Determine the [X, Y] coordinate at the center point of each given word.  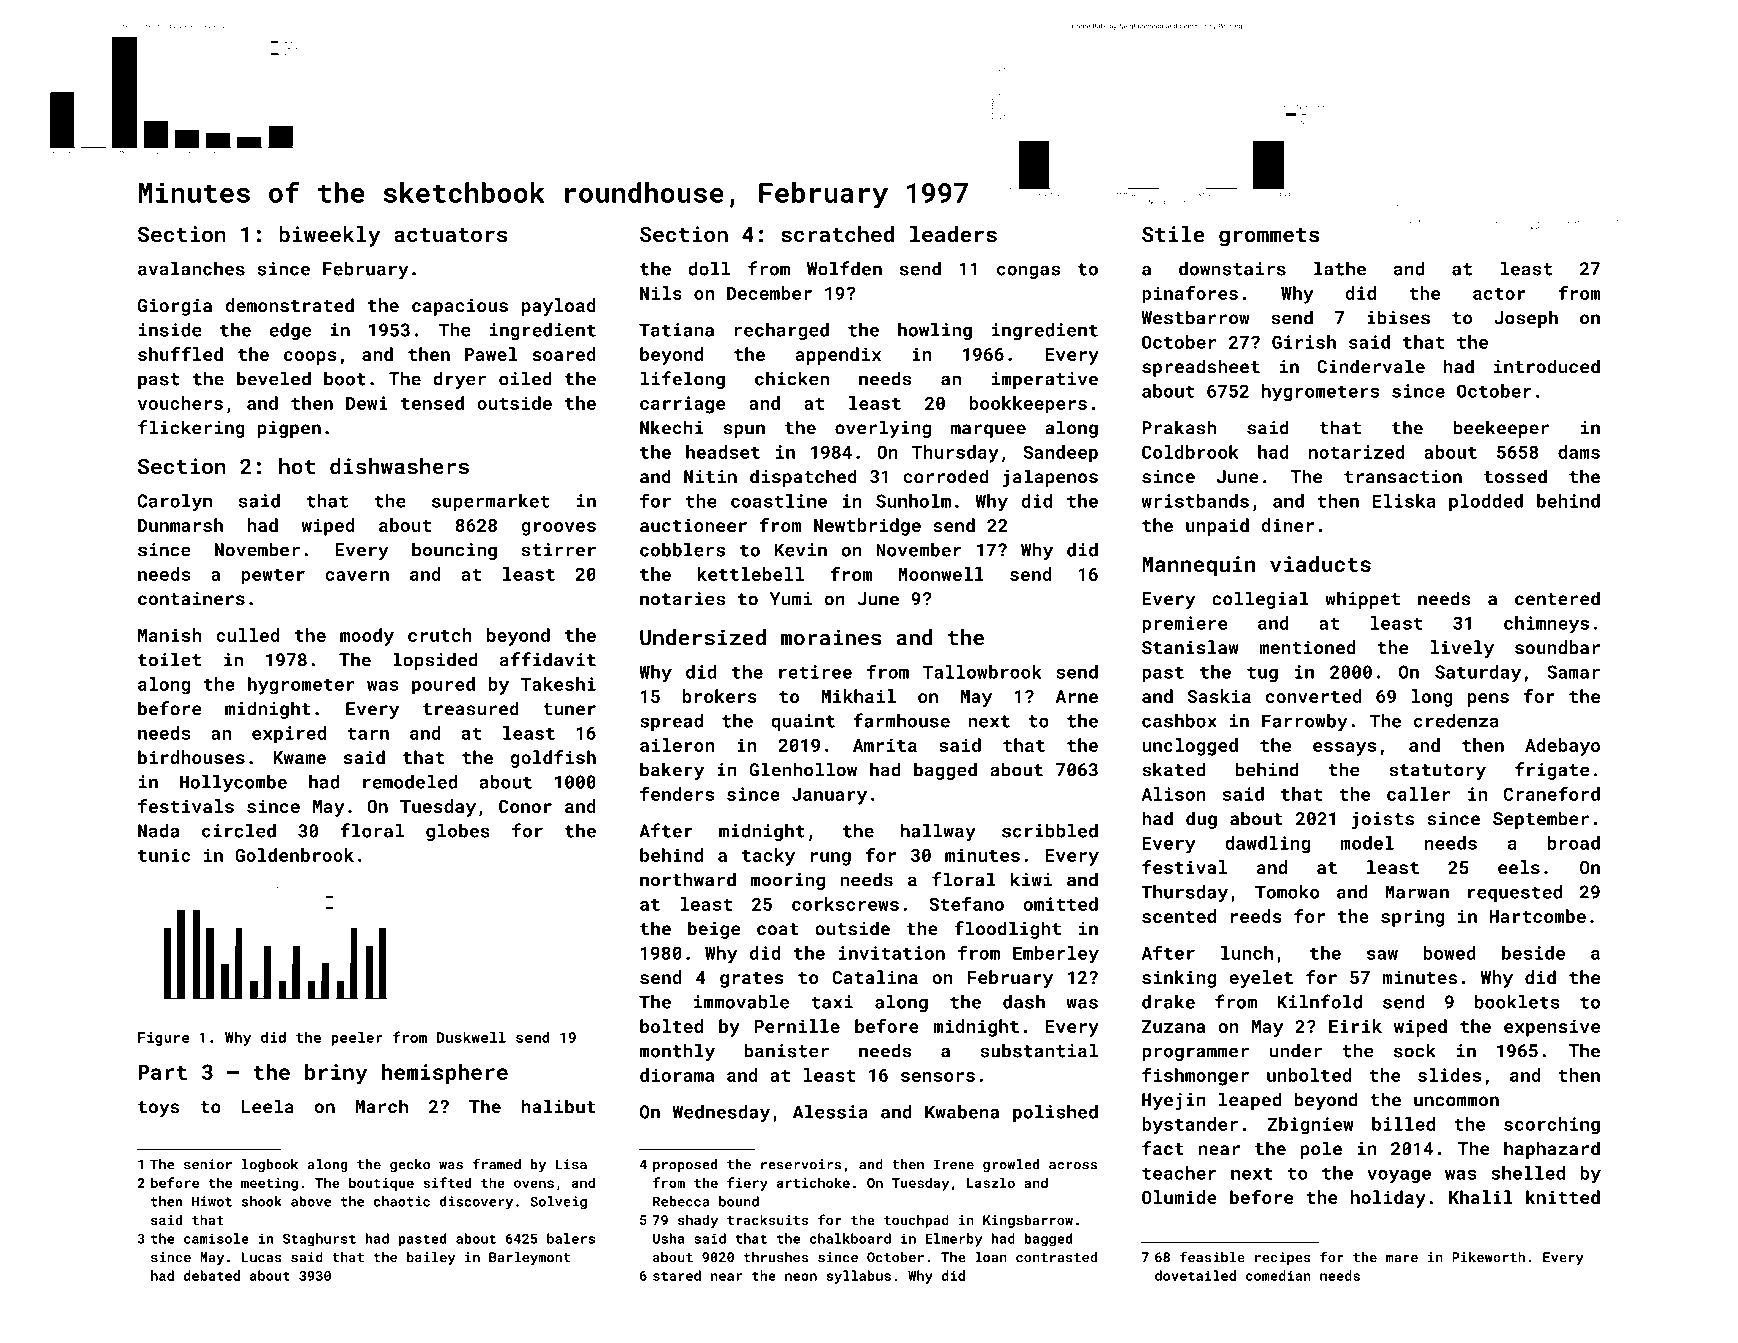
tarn [368, 733]
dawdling [1268, 845]
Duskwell [471, 1037]
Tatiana [676, 330]
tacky [768, 857]
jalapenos [1050, 478]
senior [208, 1164]
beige [714, 930]
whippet [1362, 600]
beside [1533, 953]
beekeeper [1501, 429]
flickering [191, 429]
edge [290, 331]
